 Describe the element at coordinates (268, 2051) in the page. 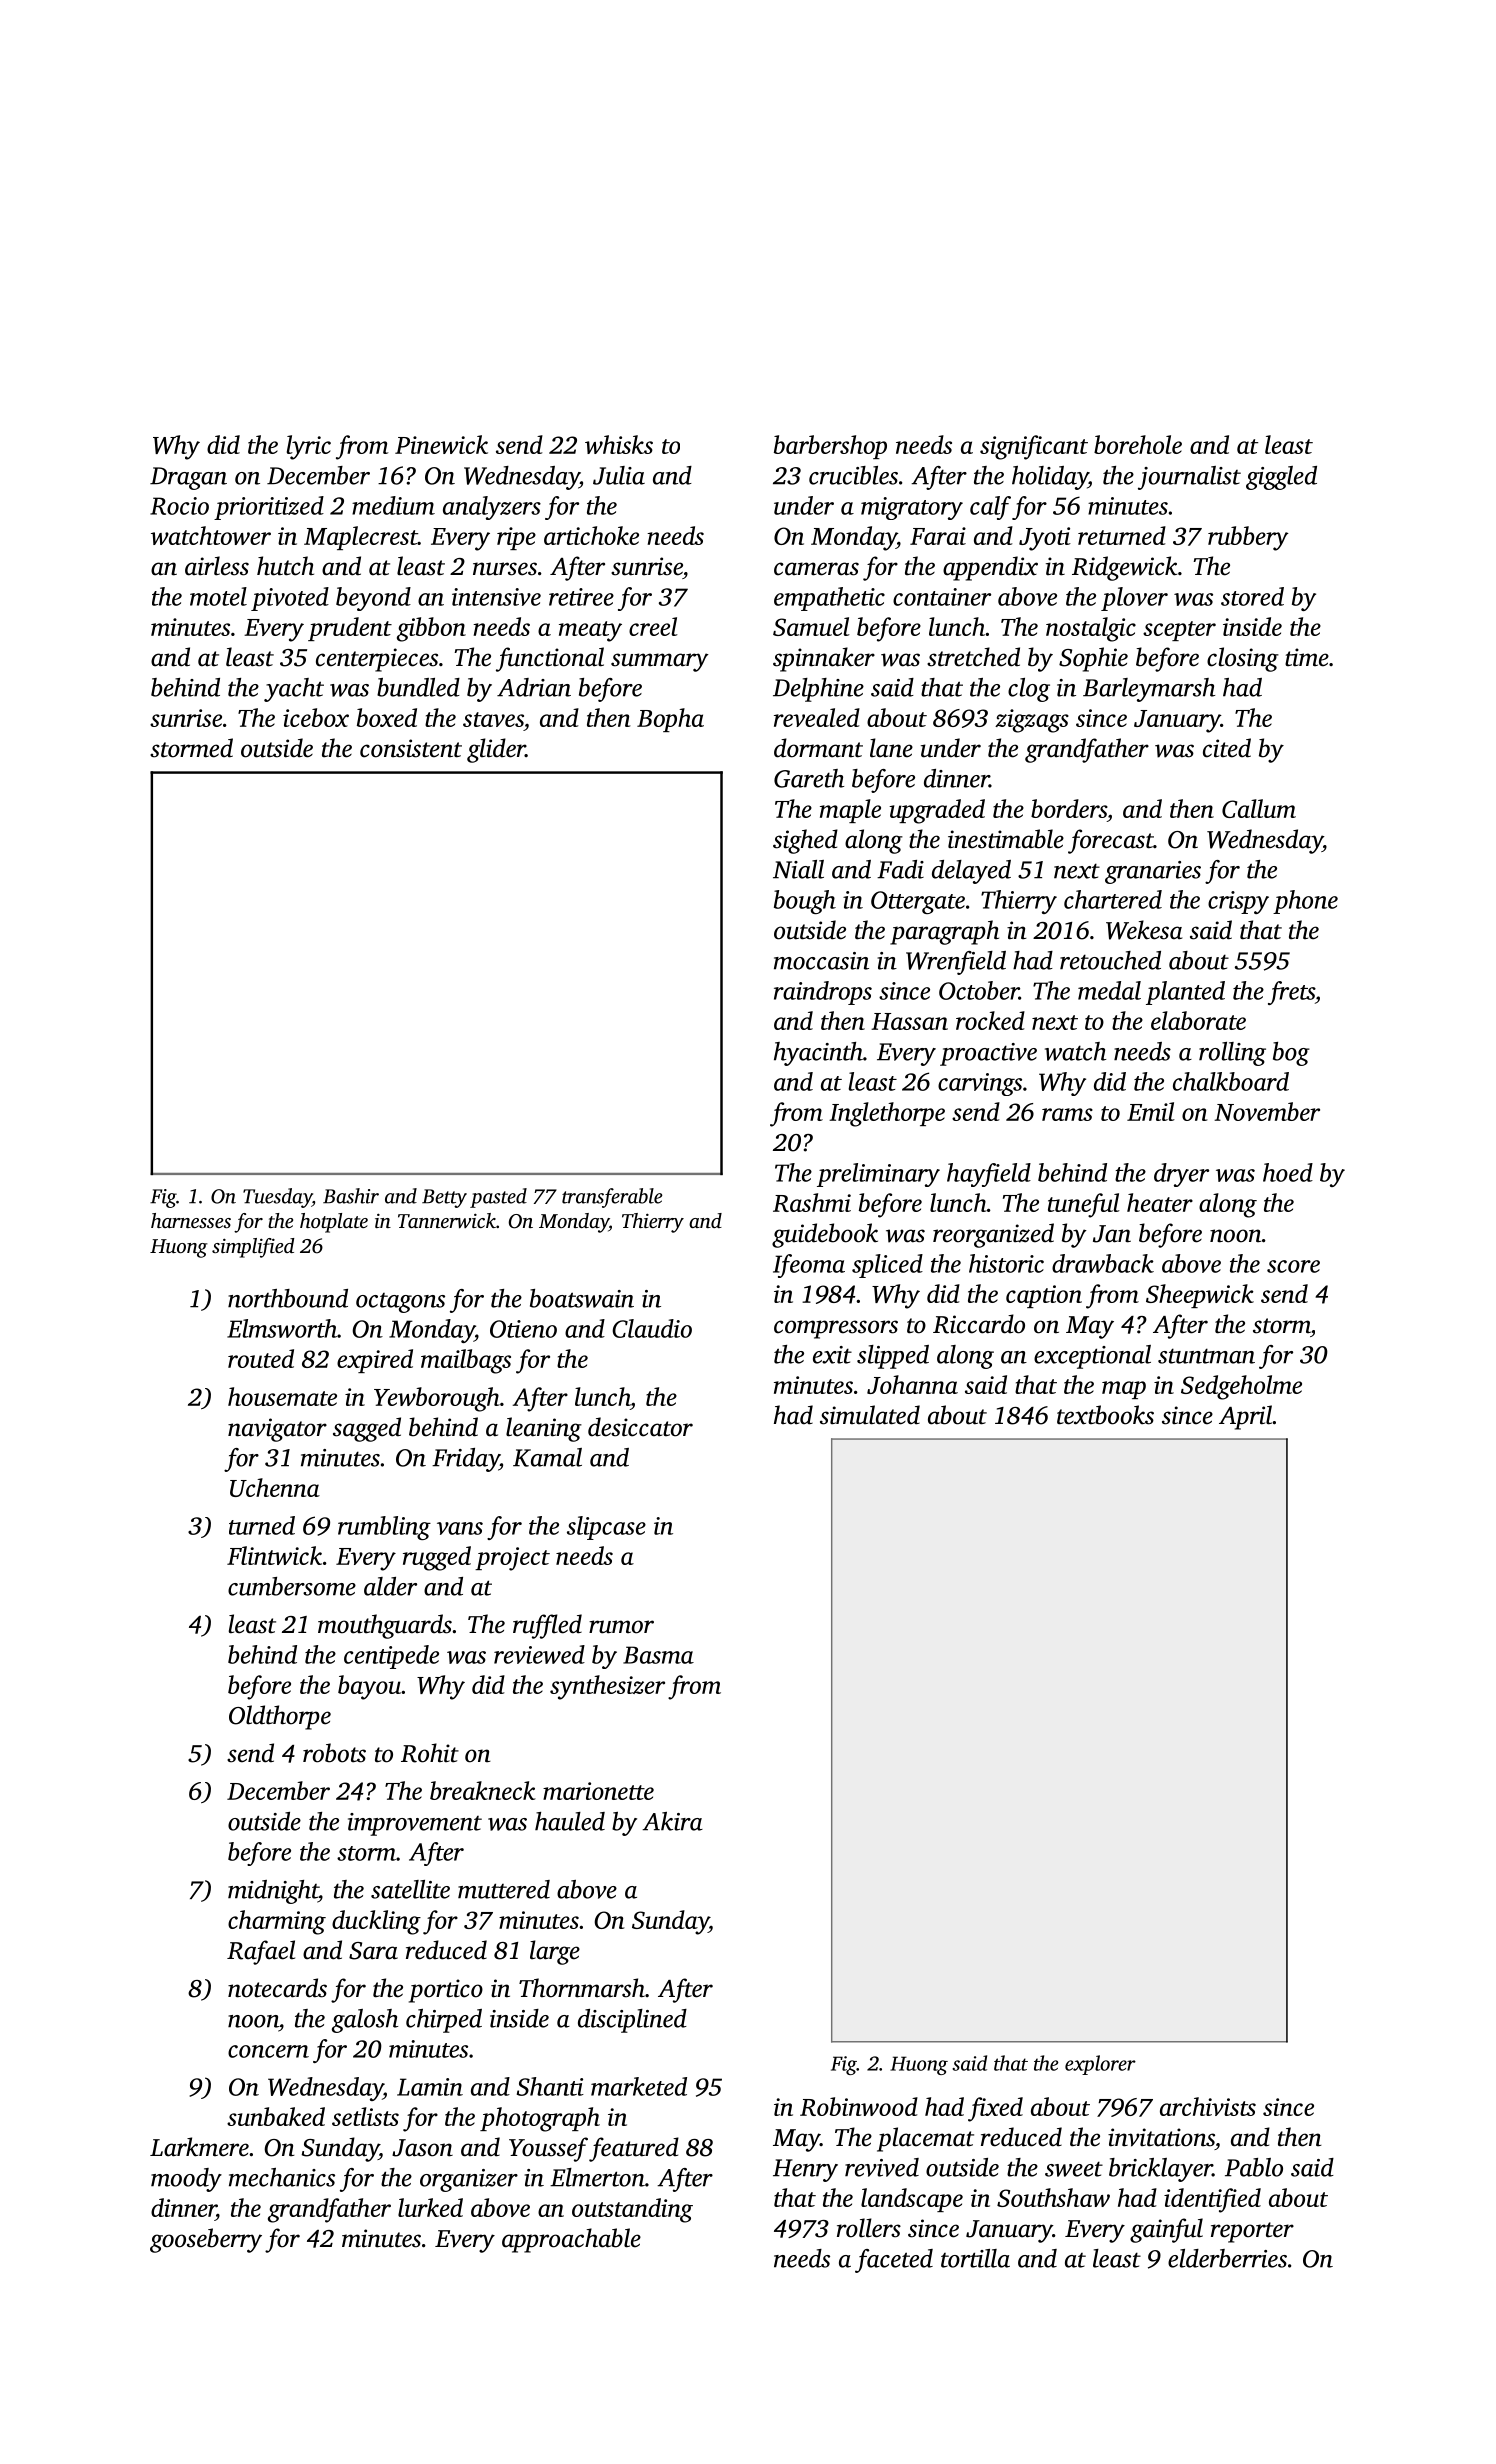

I see `concern` at that location.
